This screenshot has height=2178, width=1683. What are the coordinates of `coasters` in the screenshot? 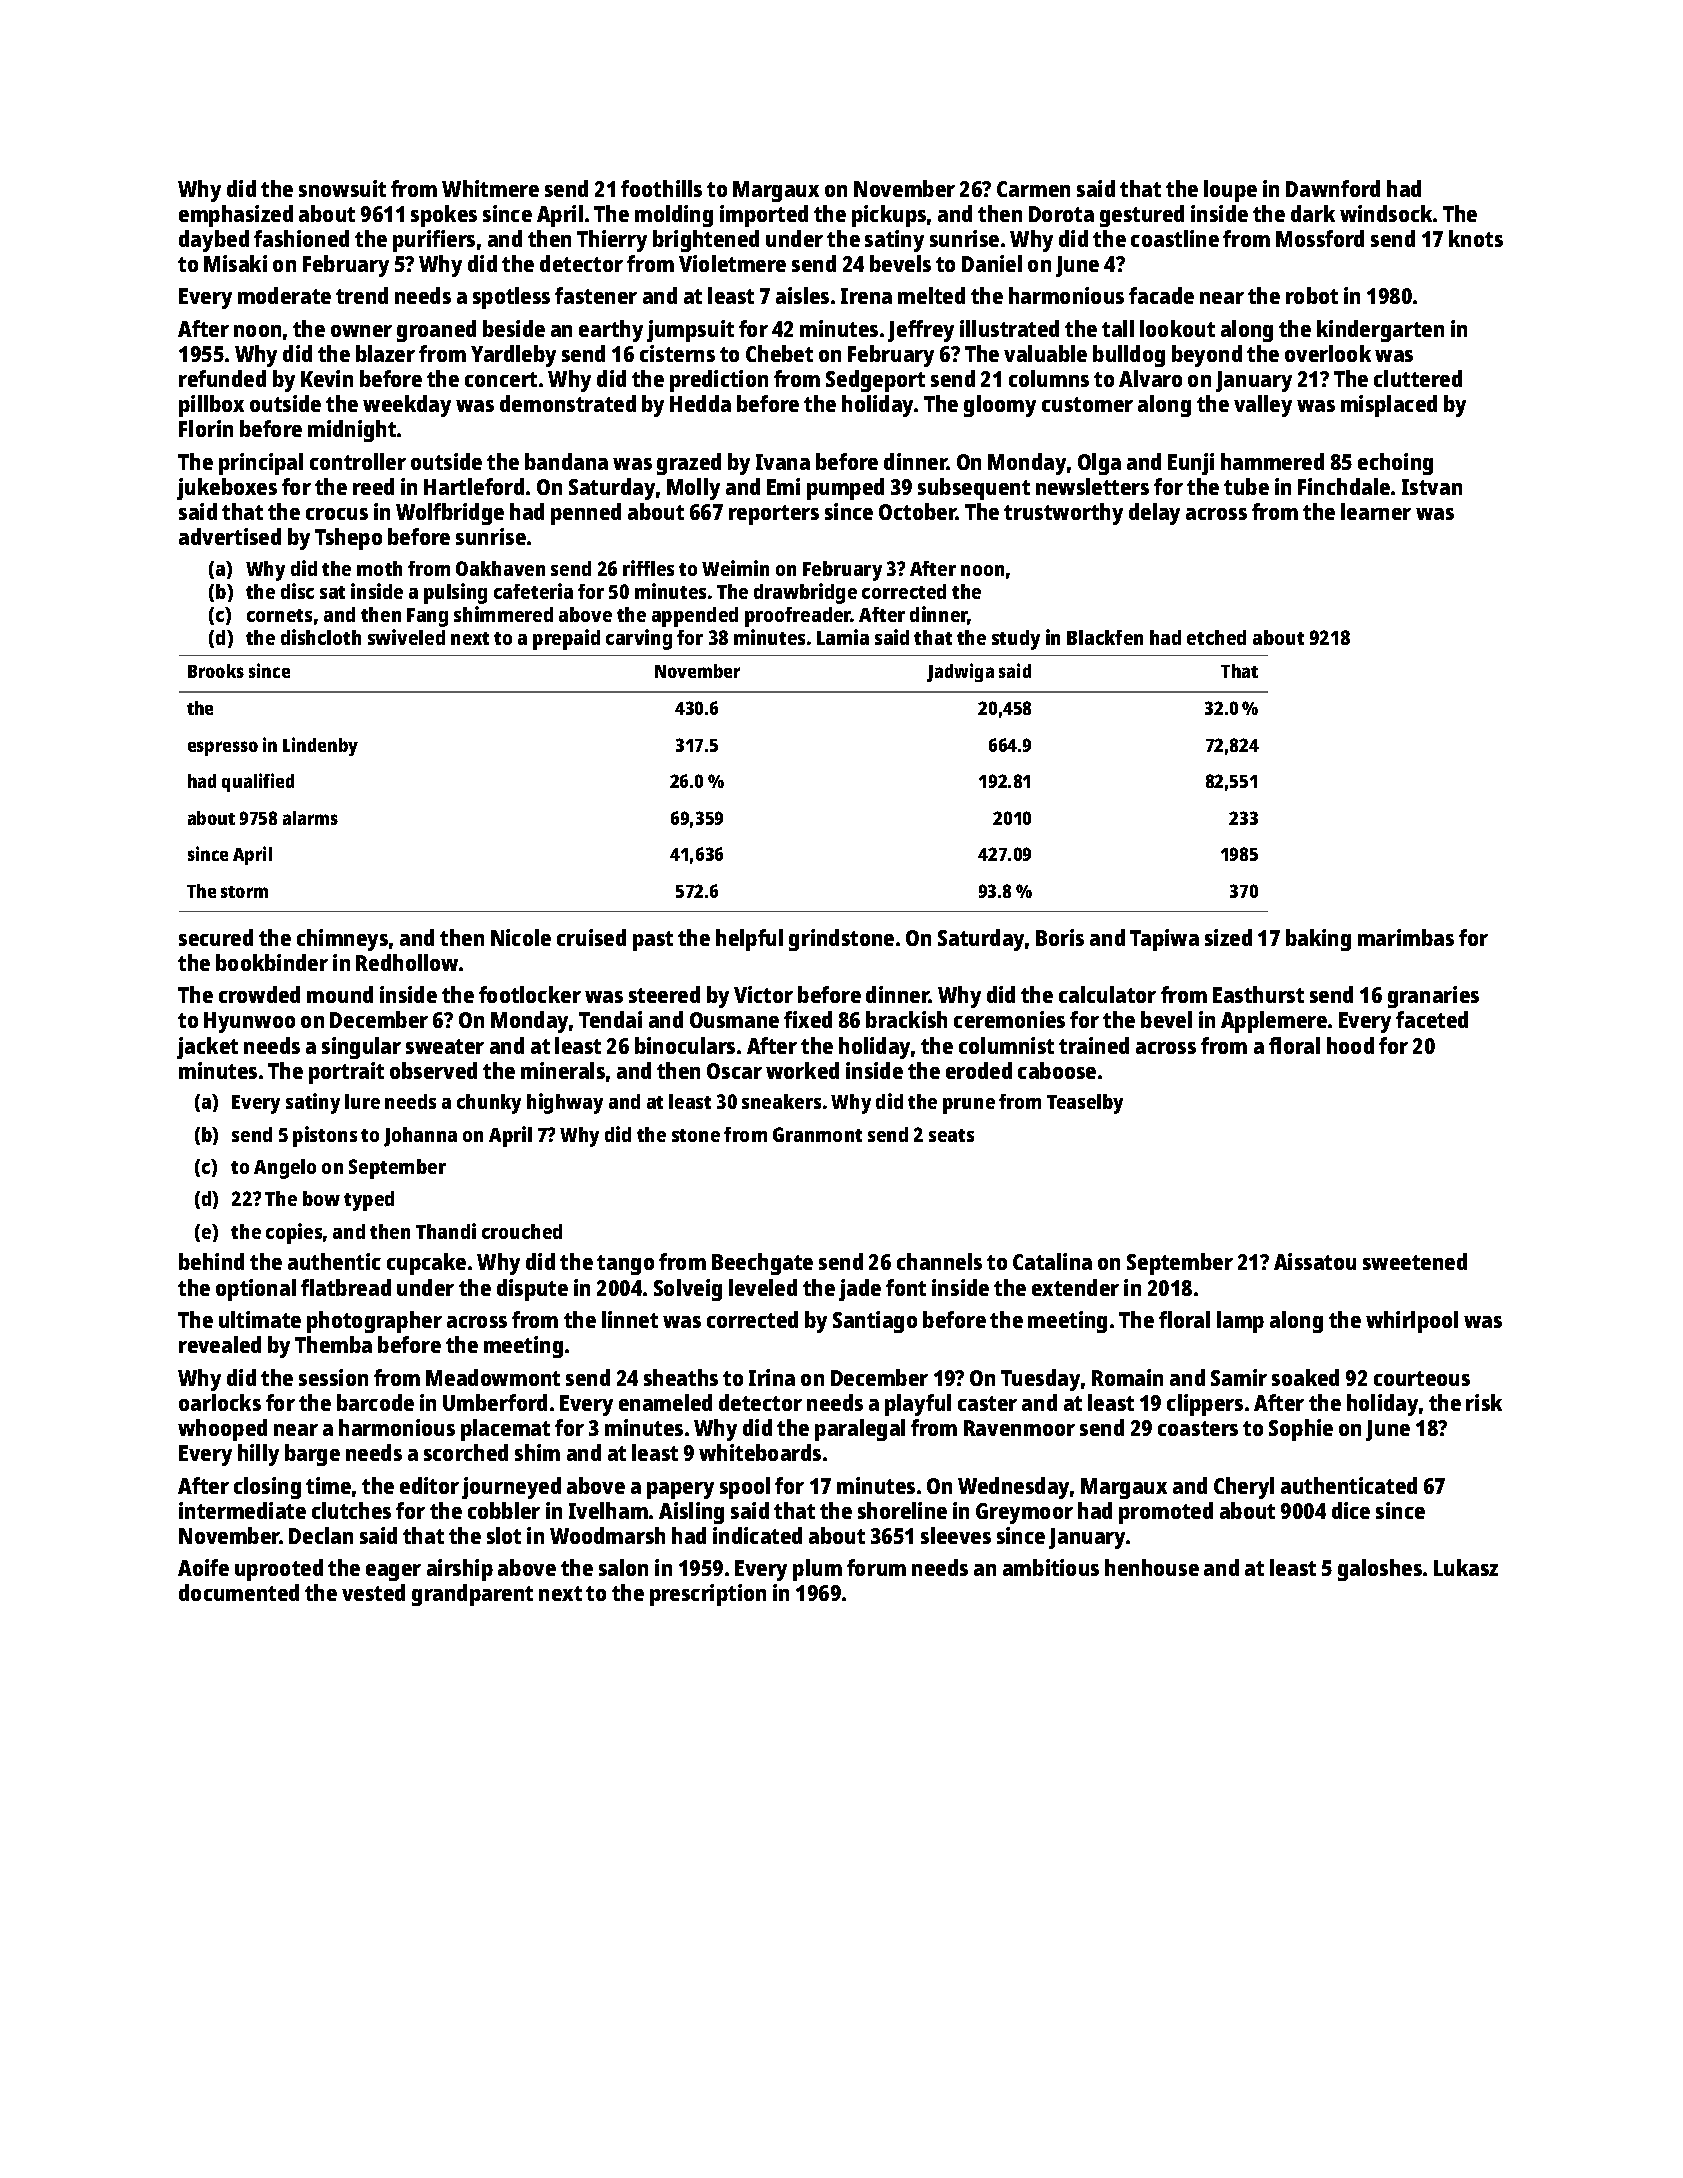 It's located at (1198, 1428).
